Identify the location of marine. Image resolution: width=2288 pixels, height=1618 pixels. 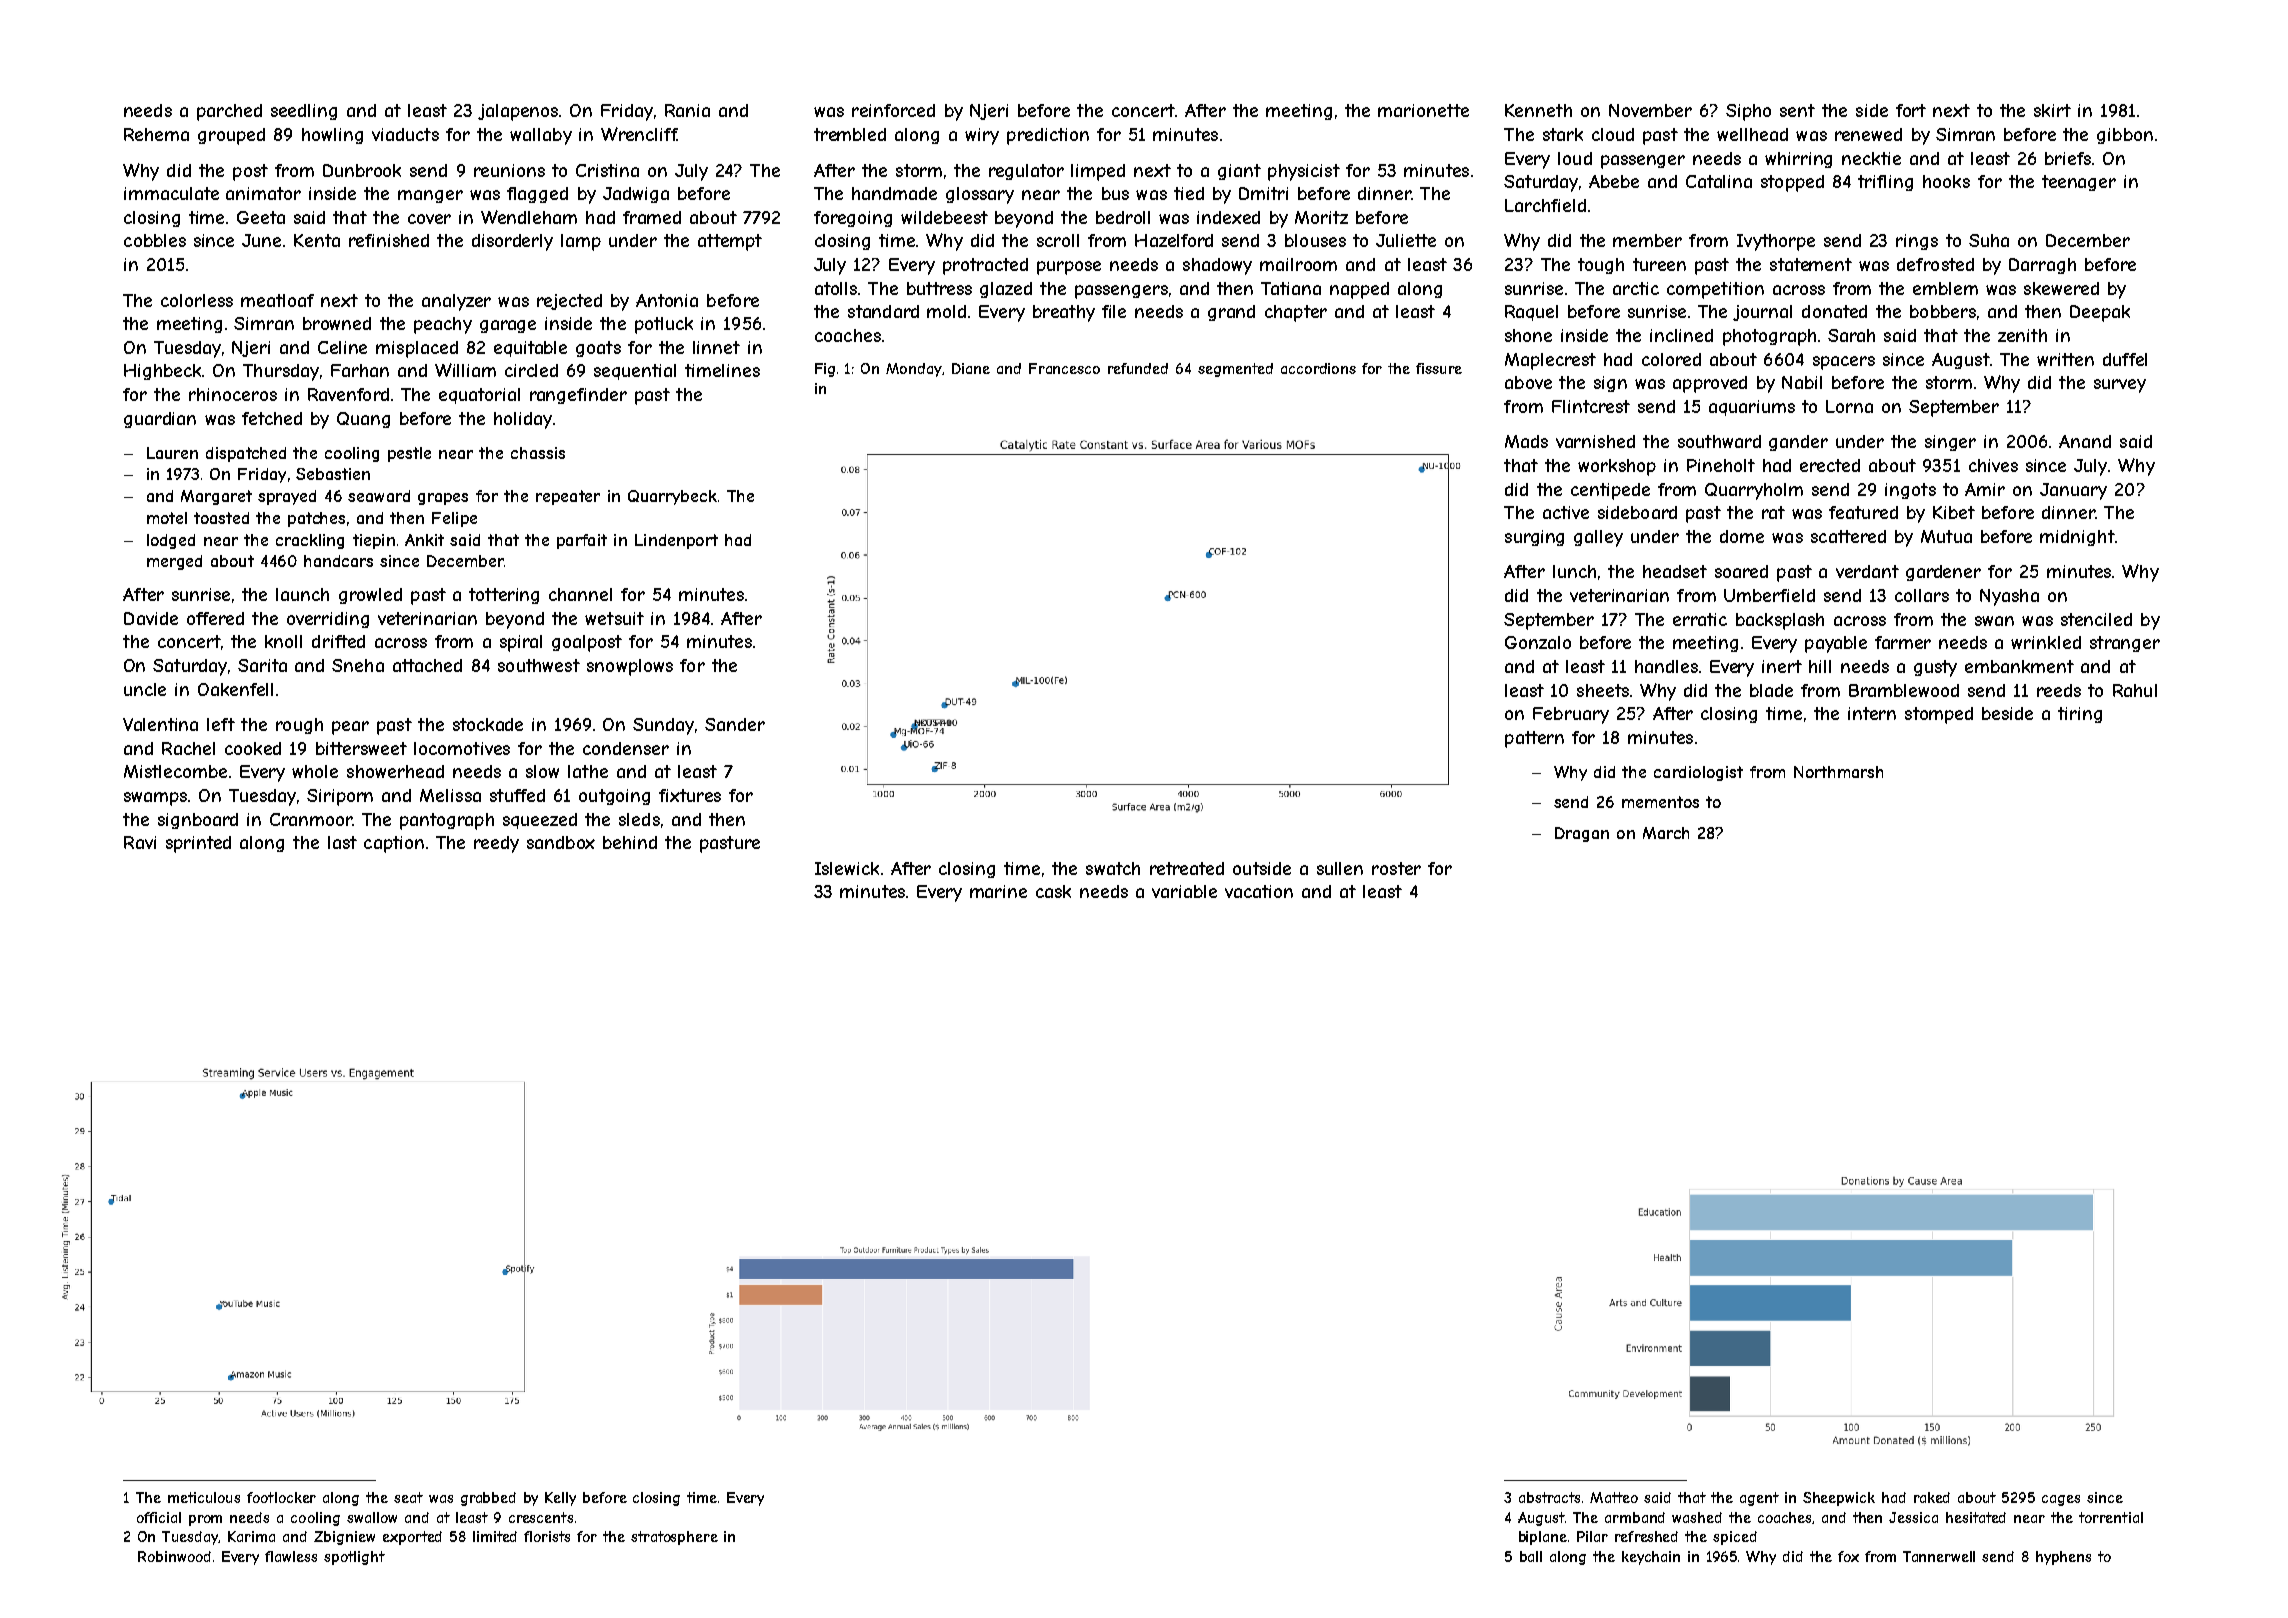
(998, 891).
